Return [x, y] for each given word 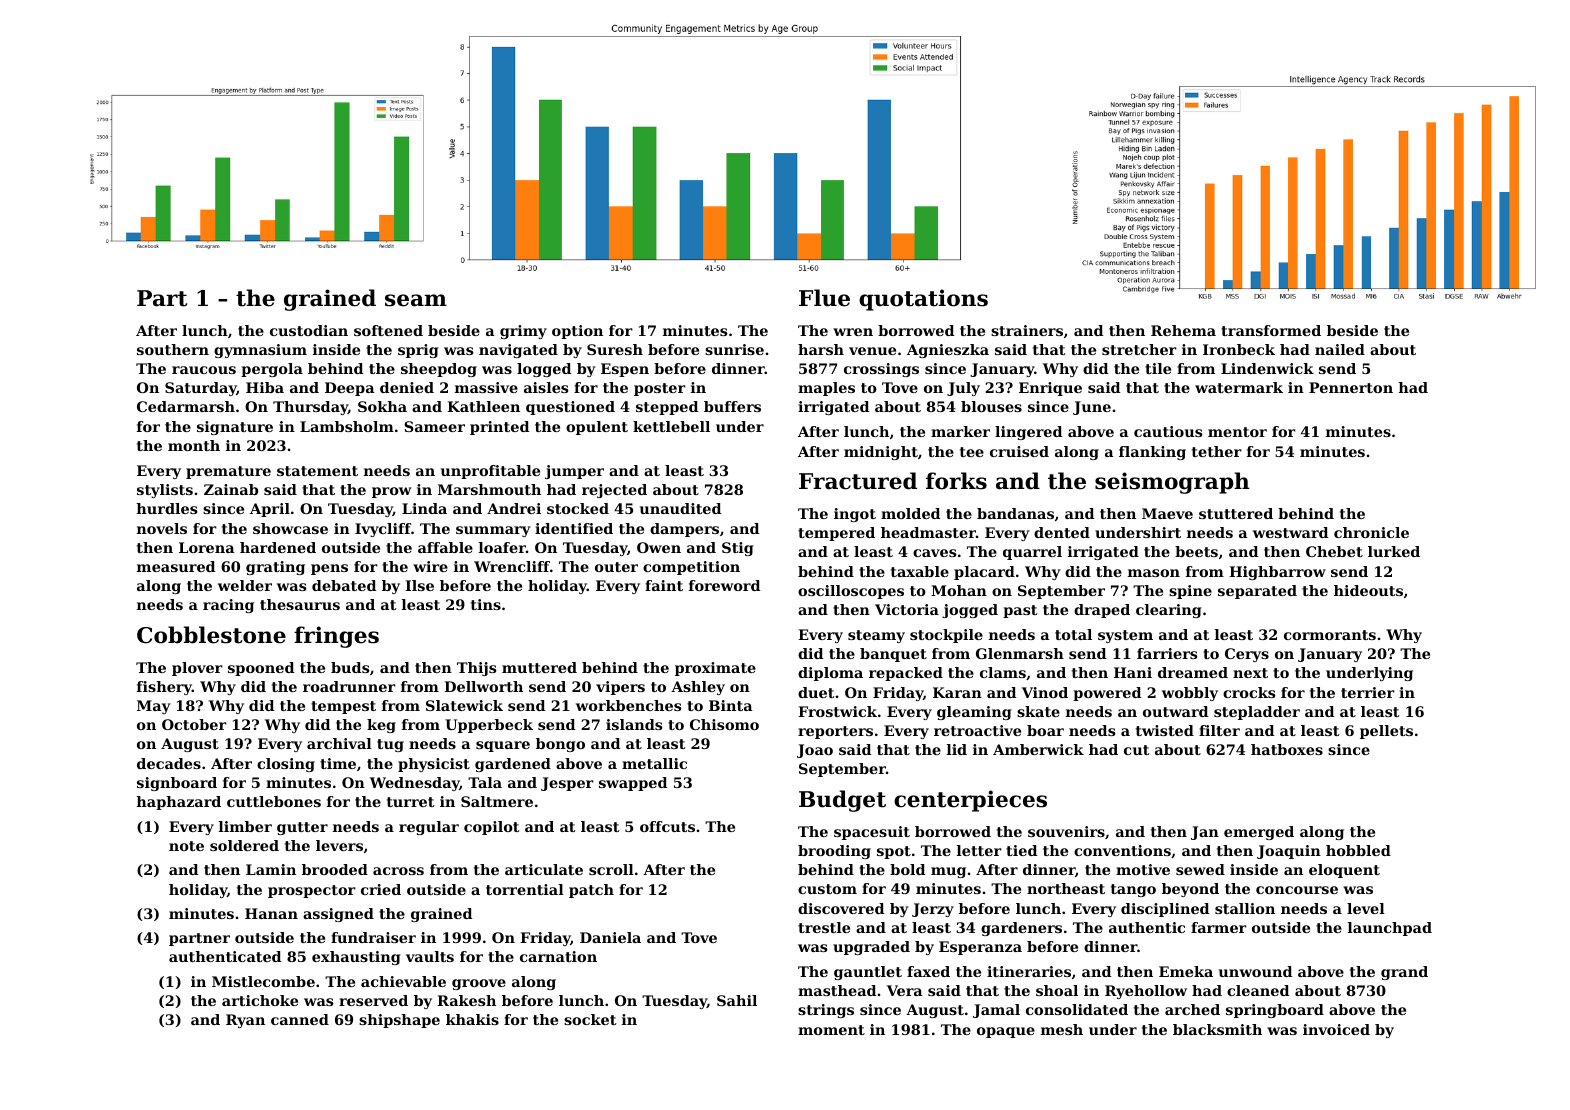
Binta [730, 705]
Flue [824, 298]
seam [416, 300]
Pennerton [1351, 387]
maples [826, 389]
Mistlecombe [263, 981]
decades [169, 763]
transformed [1271, 330]
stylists [165, 491]
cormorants [1330, 635]
